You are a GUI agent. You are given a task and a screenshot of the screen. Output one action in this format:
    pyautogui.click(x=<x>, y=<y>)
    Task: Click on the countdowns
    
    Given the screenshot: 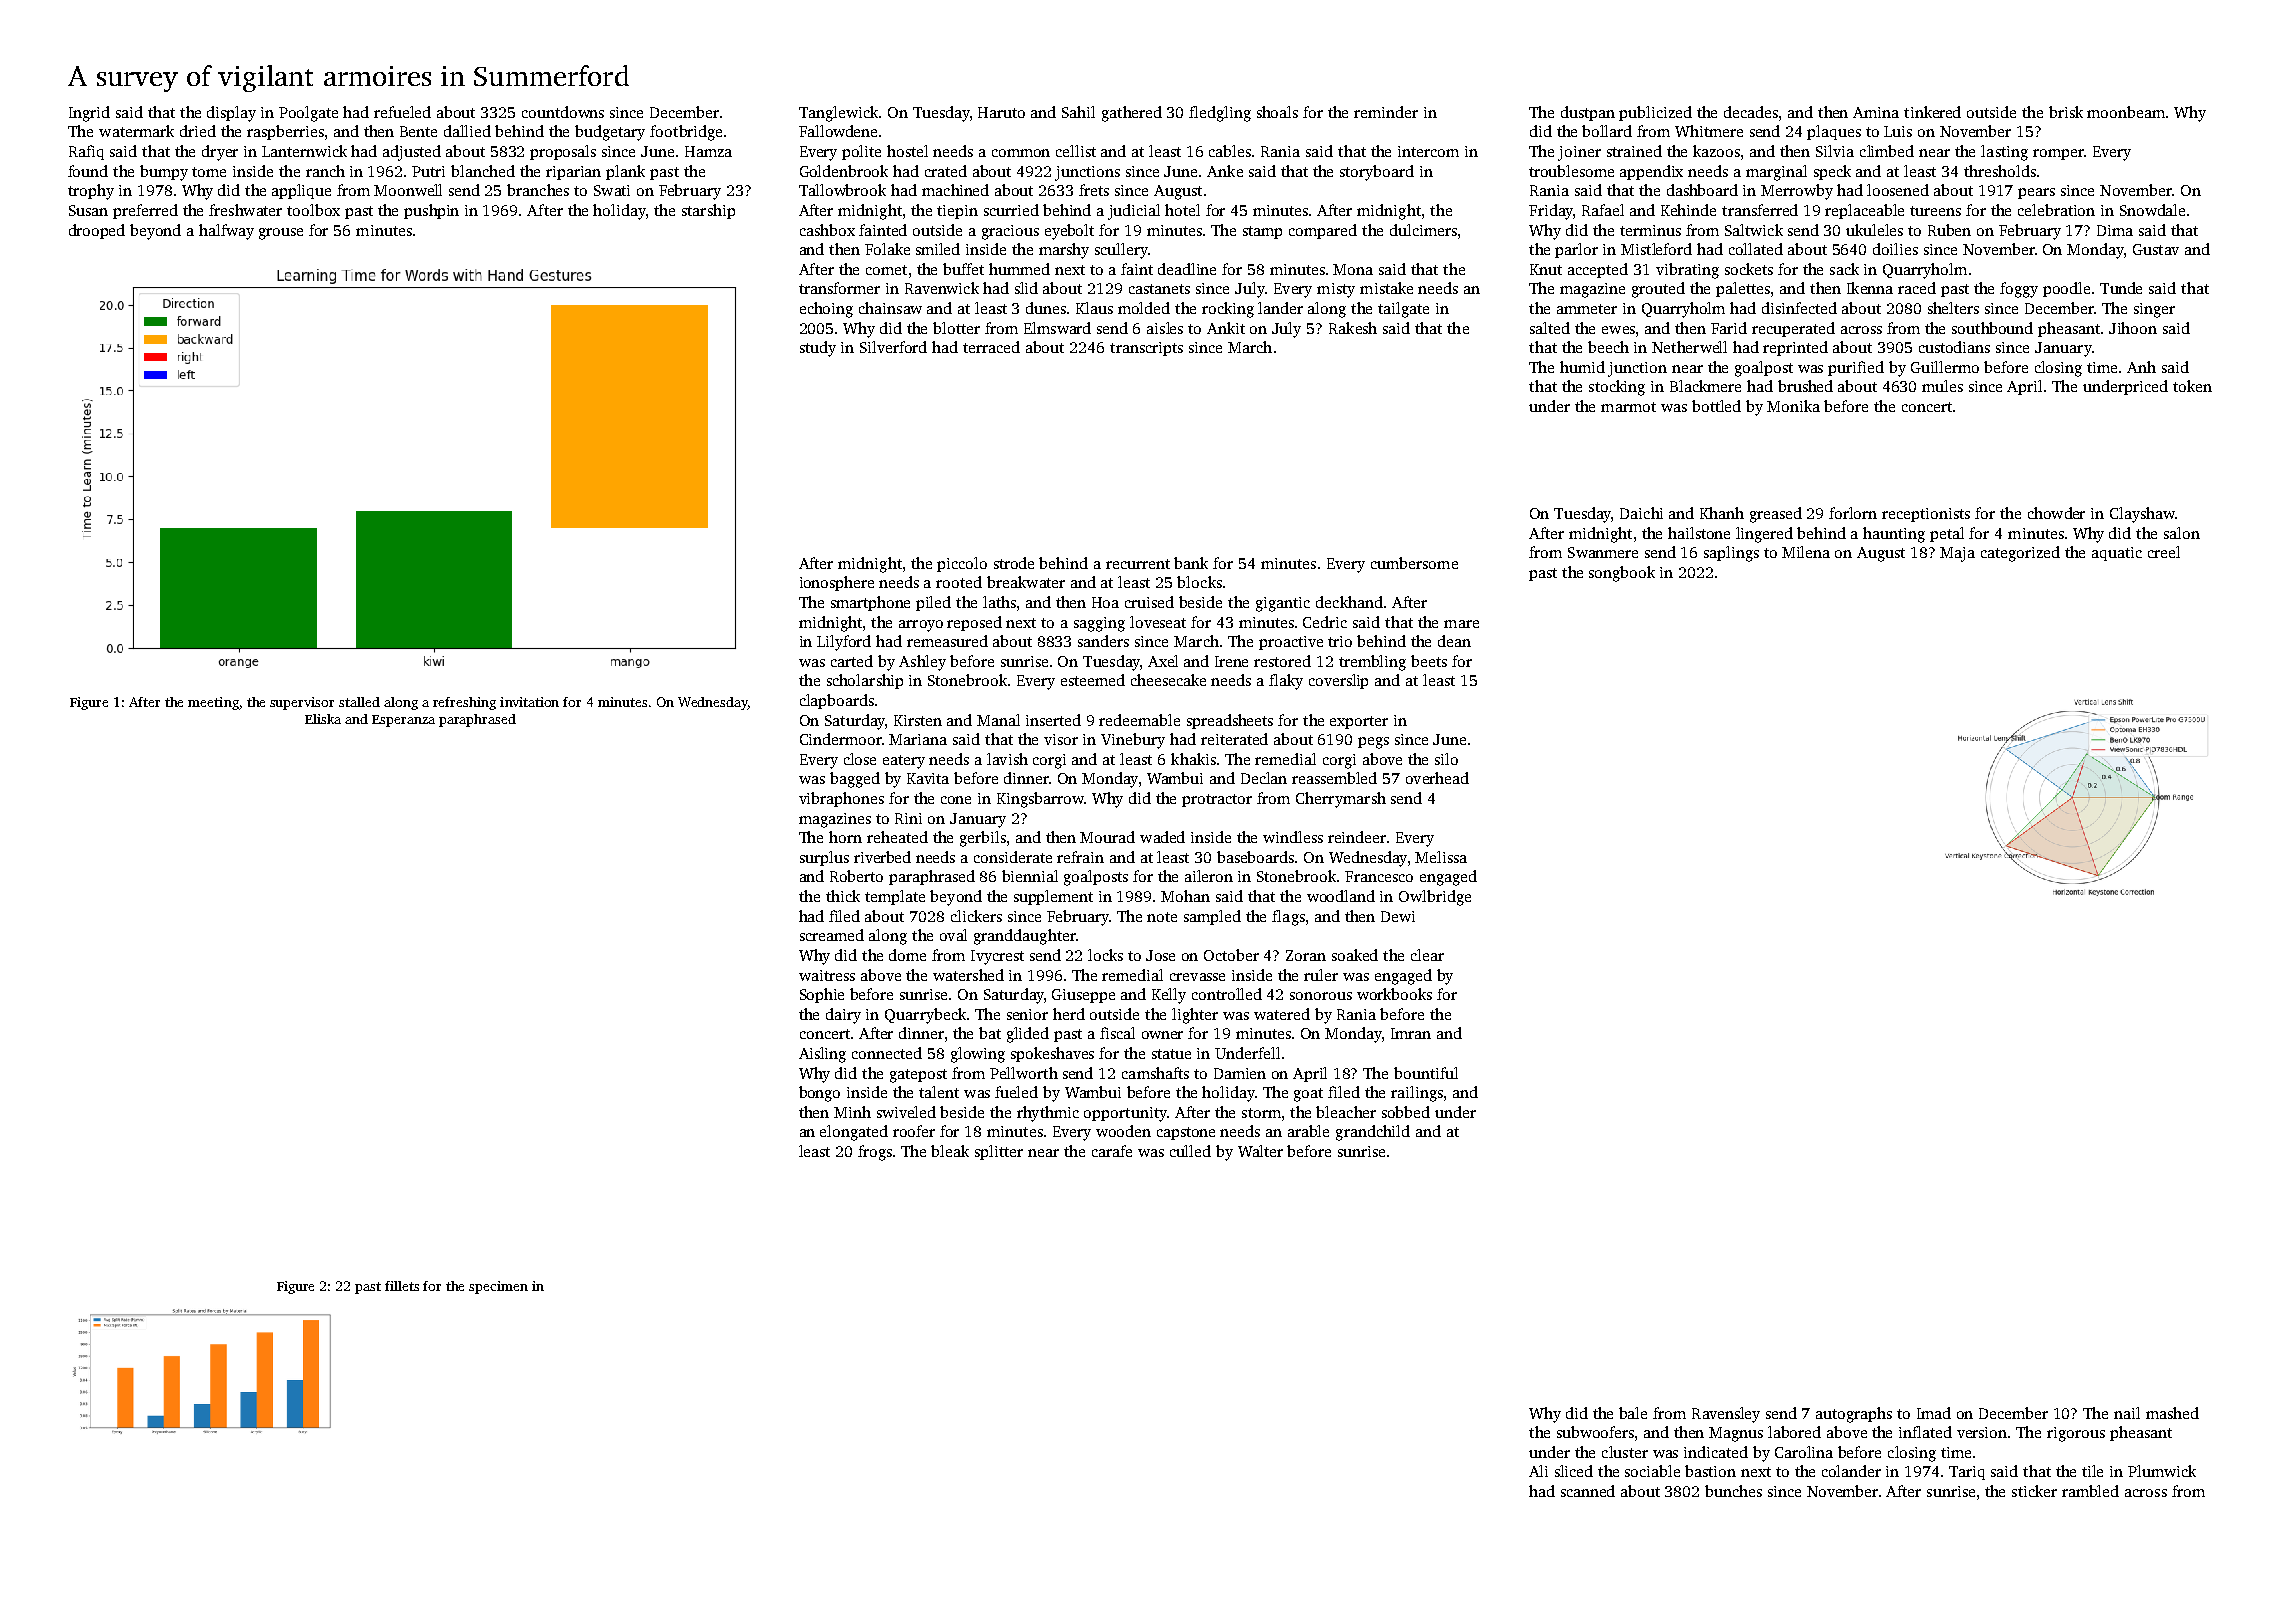 What is the action you would take?
    pyautogui.click(x=563, y=112)
